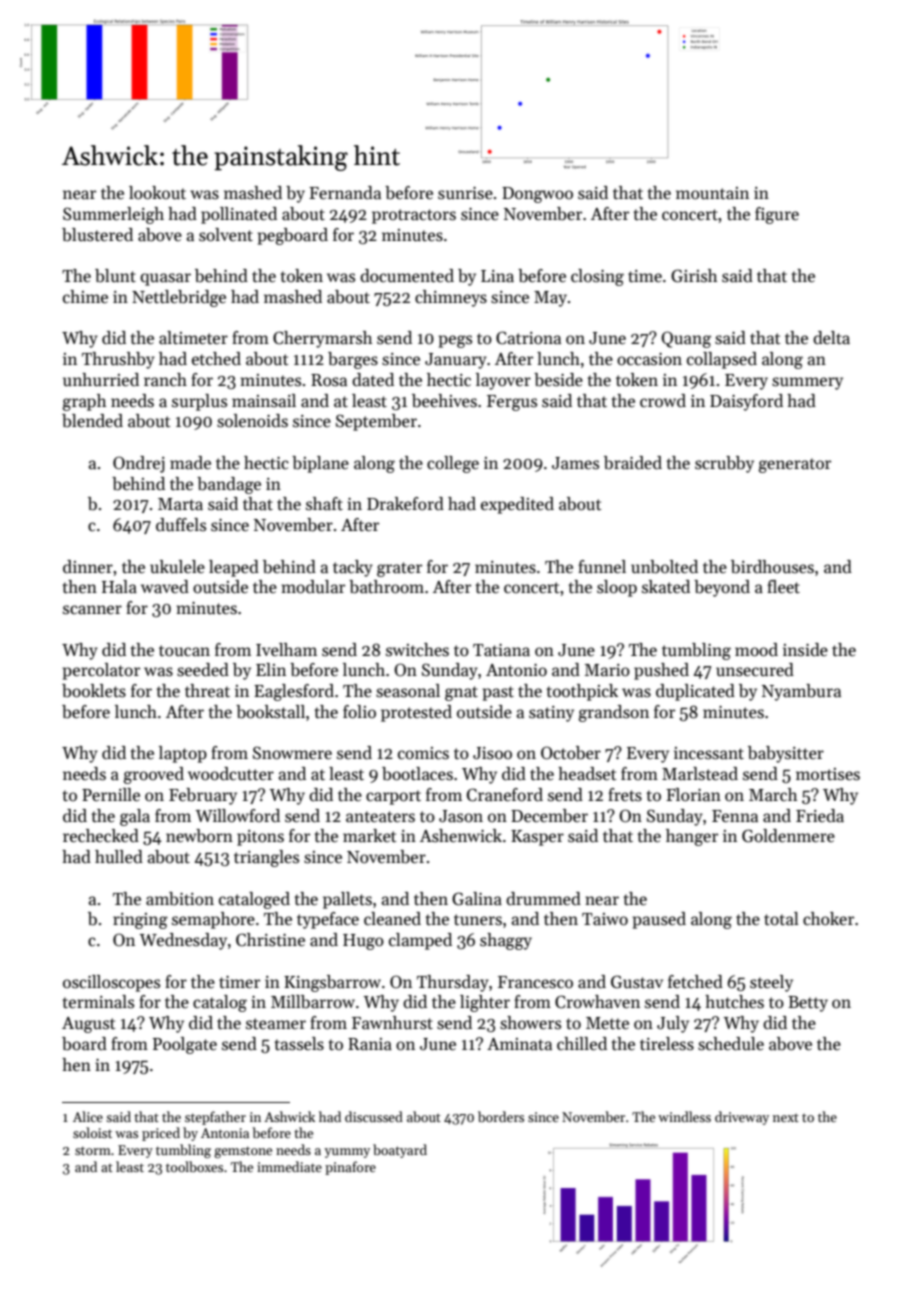 The width and height of the screenshot is (924, 1314). Describe the element at coordinates (820, 816) in the screenshot. I see `Frieda` at that location.
